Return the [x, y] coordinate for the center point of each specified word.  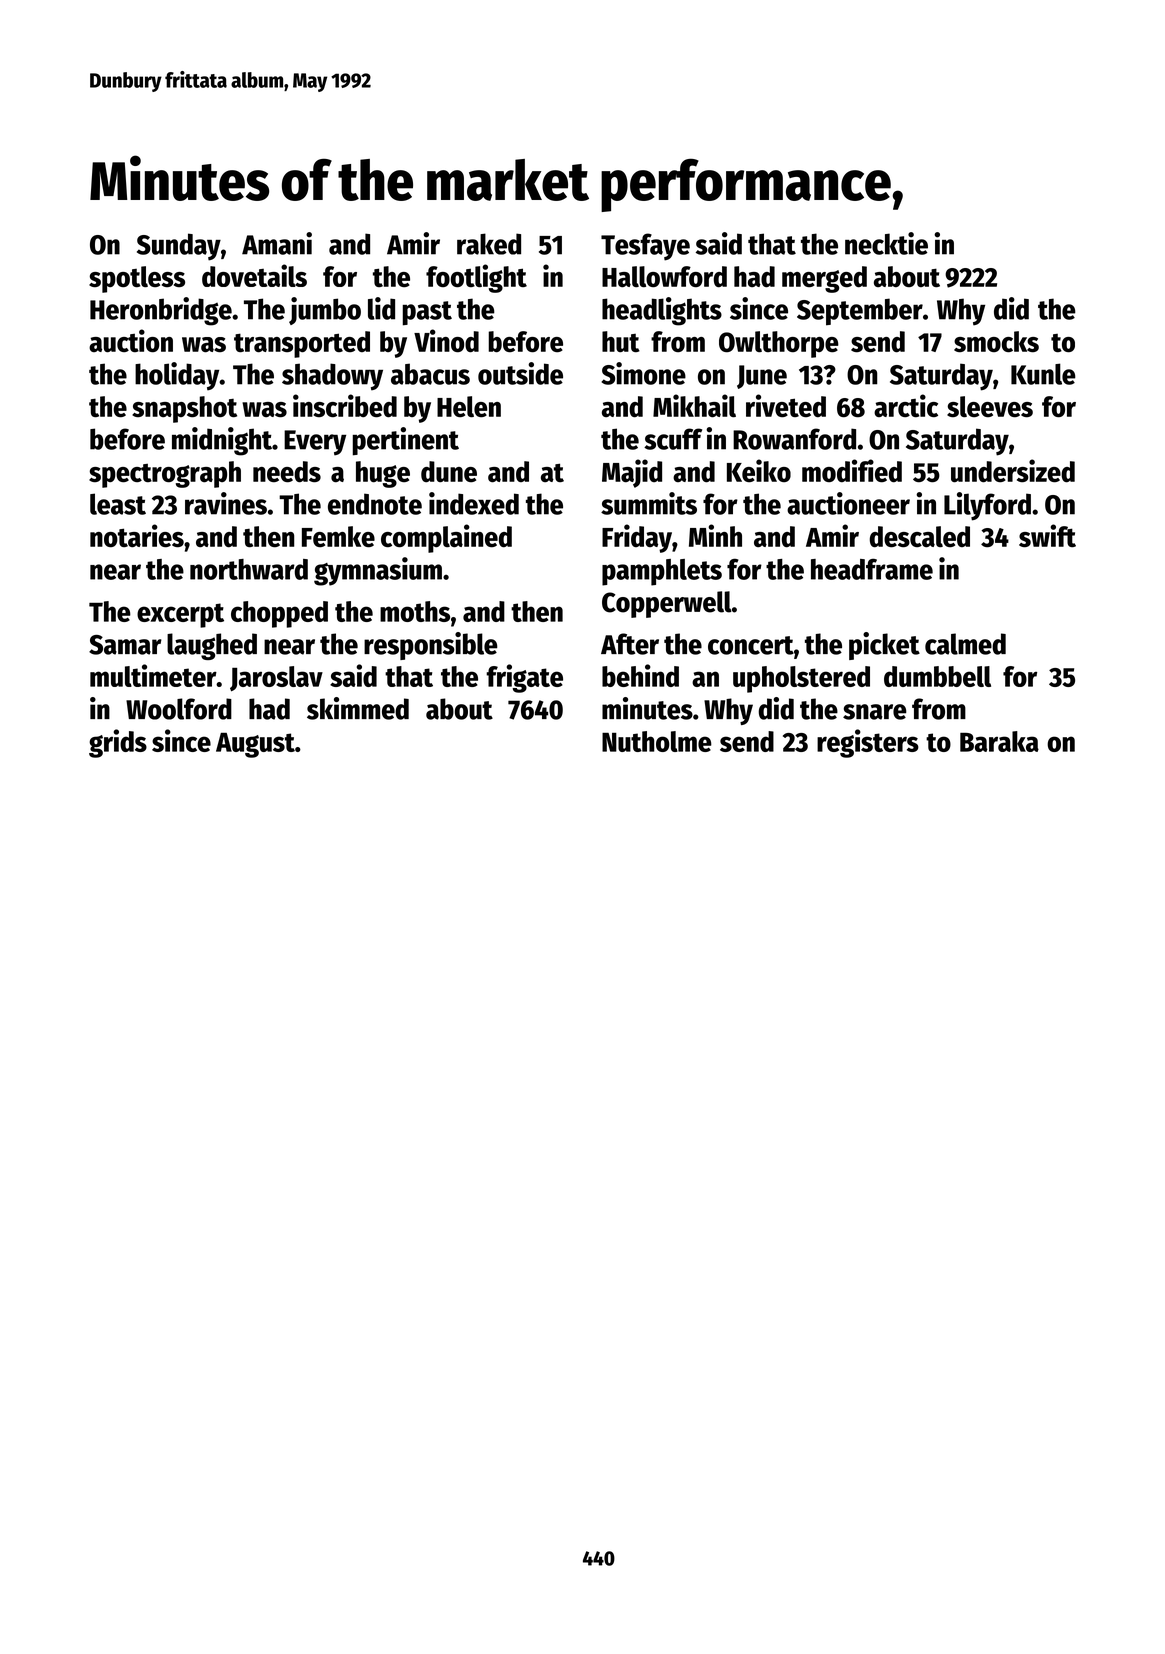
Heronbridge [161, 311]
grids [118, 743]
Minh [715, 535]
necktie [886, 243]
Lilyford [987, 506]
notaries [137, 536]
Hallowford [664, 277]
